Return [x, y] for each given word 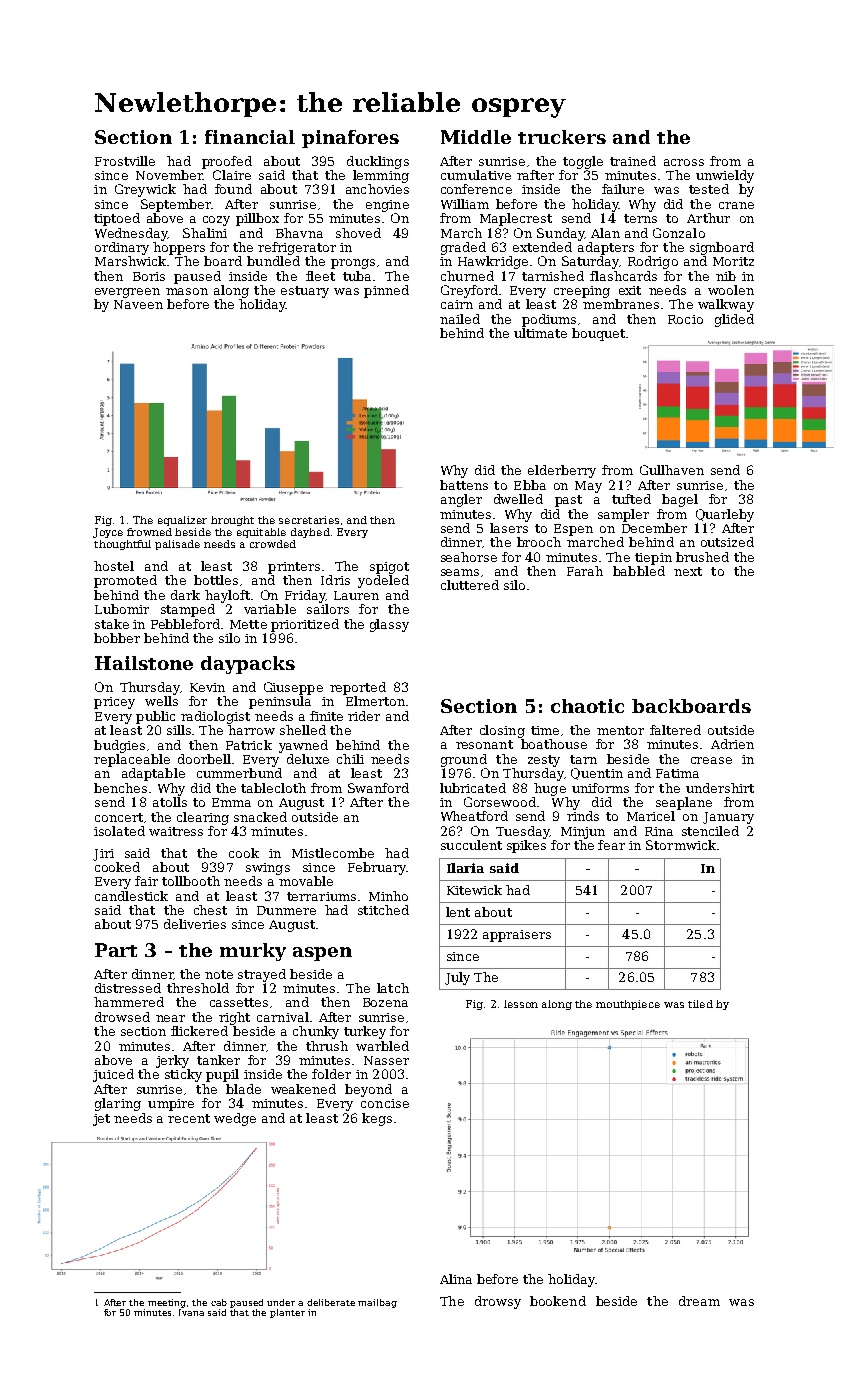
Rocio [685, 319]
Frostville [125, 161]
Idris [335, 580]
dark [185, 595]
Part [116, 950]
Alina [456, 1279]
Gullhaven [672, 470]
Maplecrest [516, 219]
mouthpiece [628, 1005]
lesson [521, 1004]
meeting [167, 1303]
